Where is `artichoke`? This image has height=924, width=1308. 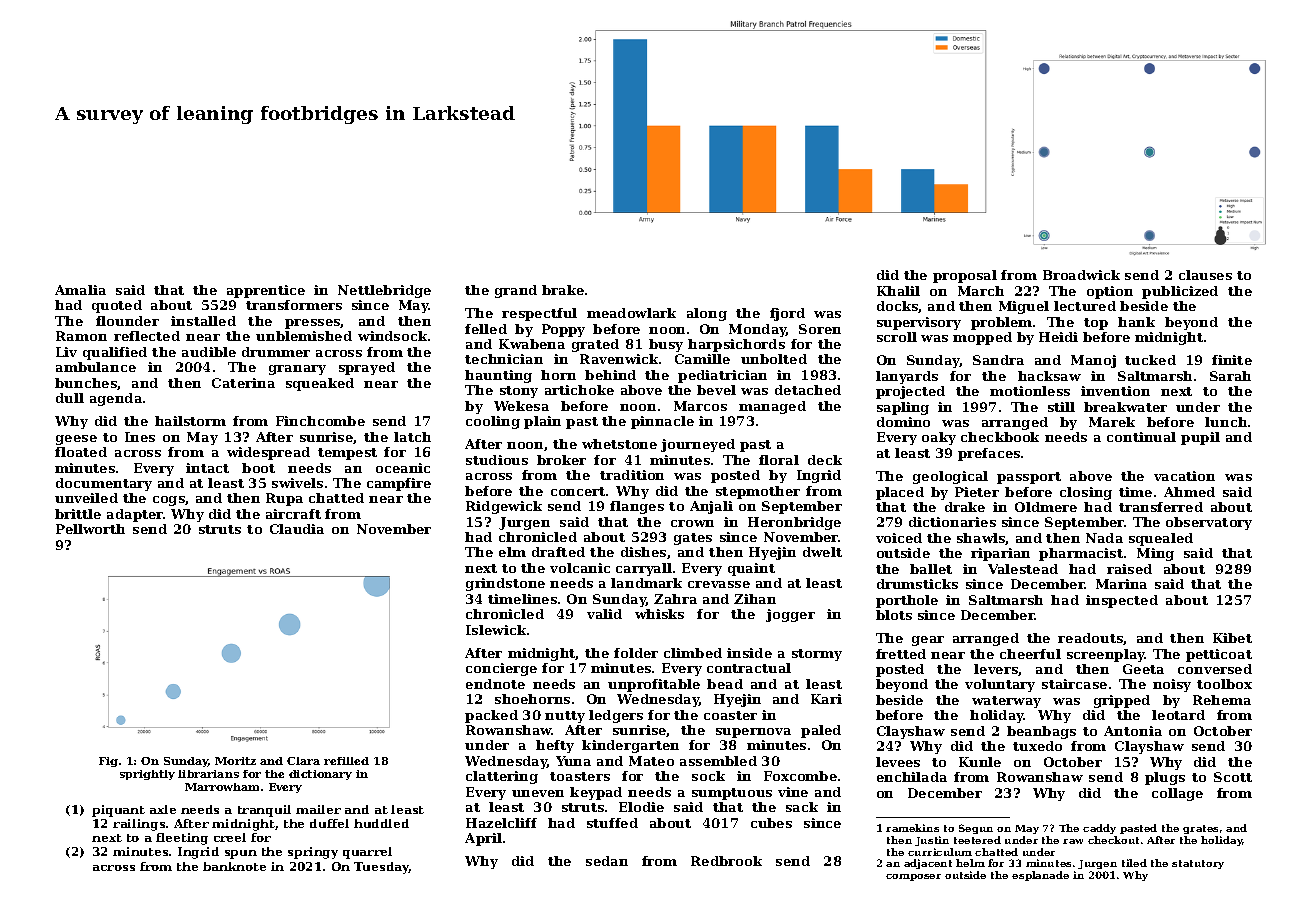 artichoke is located at coordinates (579, 390).
